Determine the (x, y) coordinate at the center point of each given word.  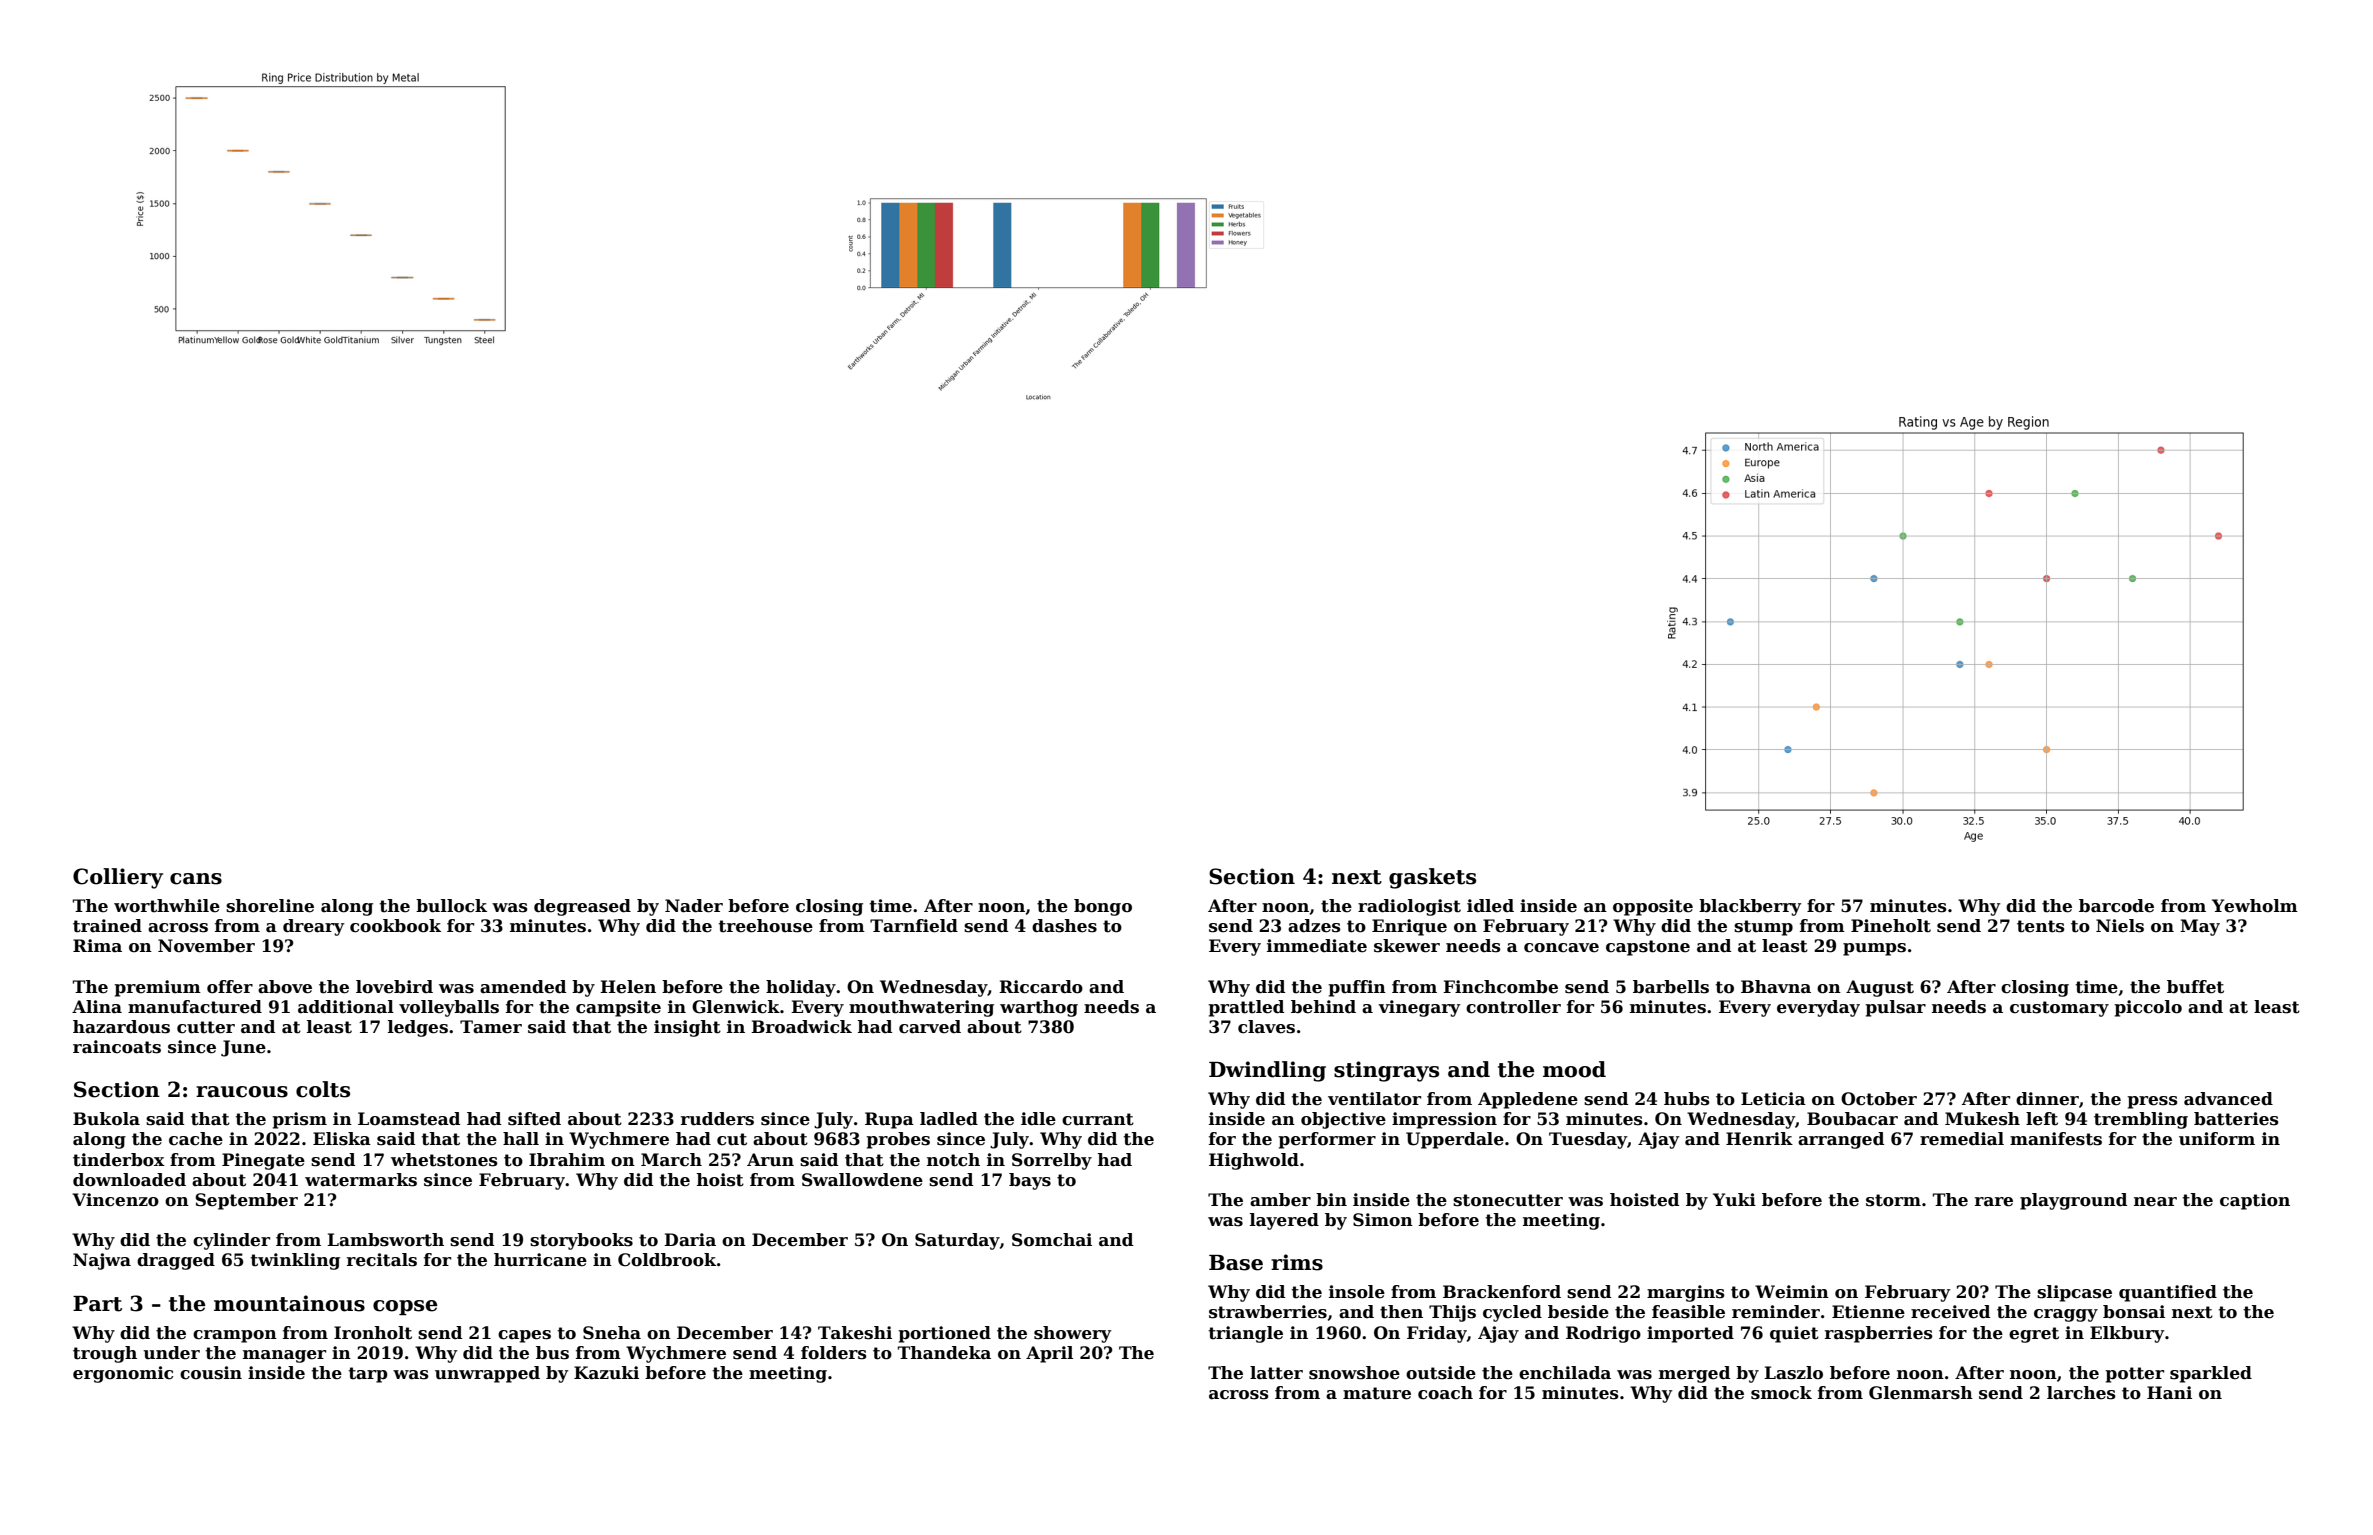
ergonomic (123, 1374)
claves (1266, 1027)
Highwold (1254, 1161)
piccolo (2148, 1008)
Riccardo (1041, 987)
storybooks (581, 1241)
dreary (314, 927)
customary (2059, 1009)
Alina (97, 1007)
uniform (2217, 1139)
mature (1377, 1393)
